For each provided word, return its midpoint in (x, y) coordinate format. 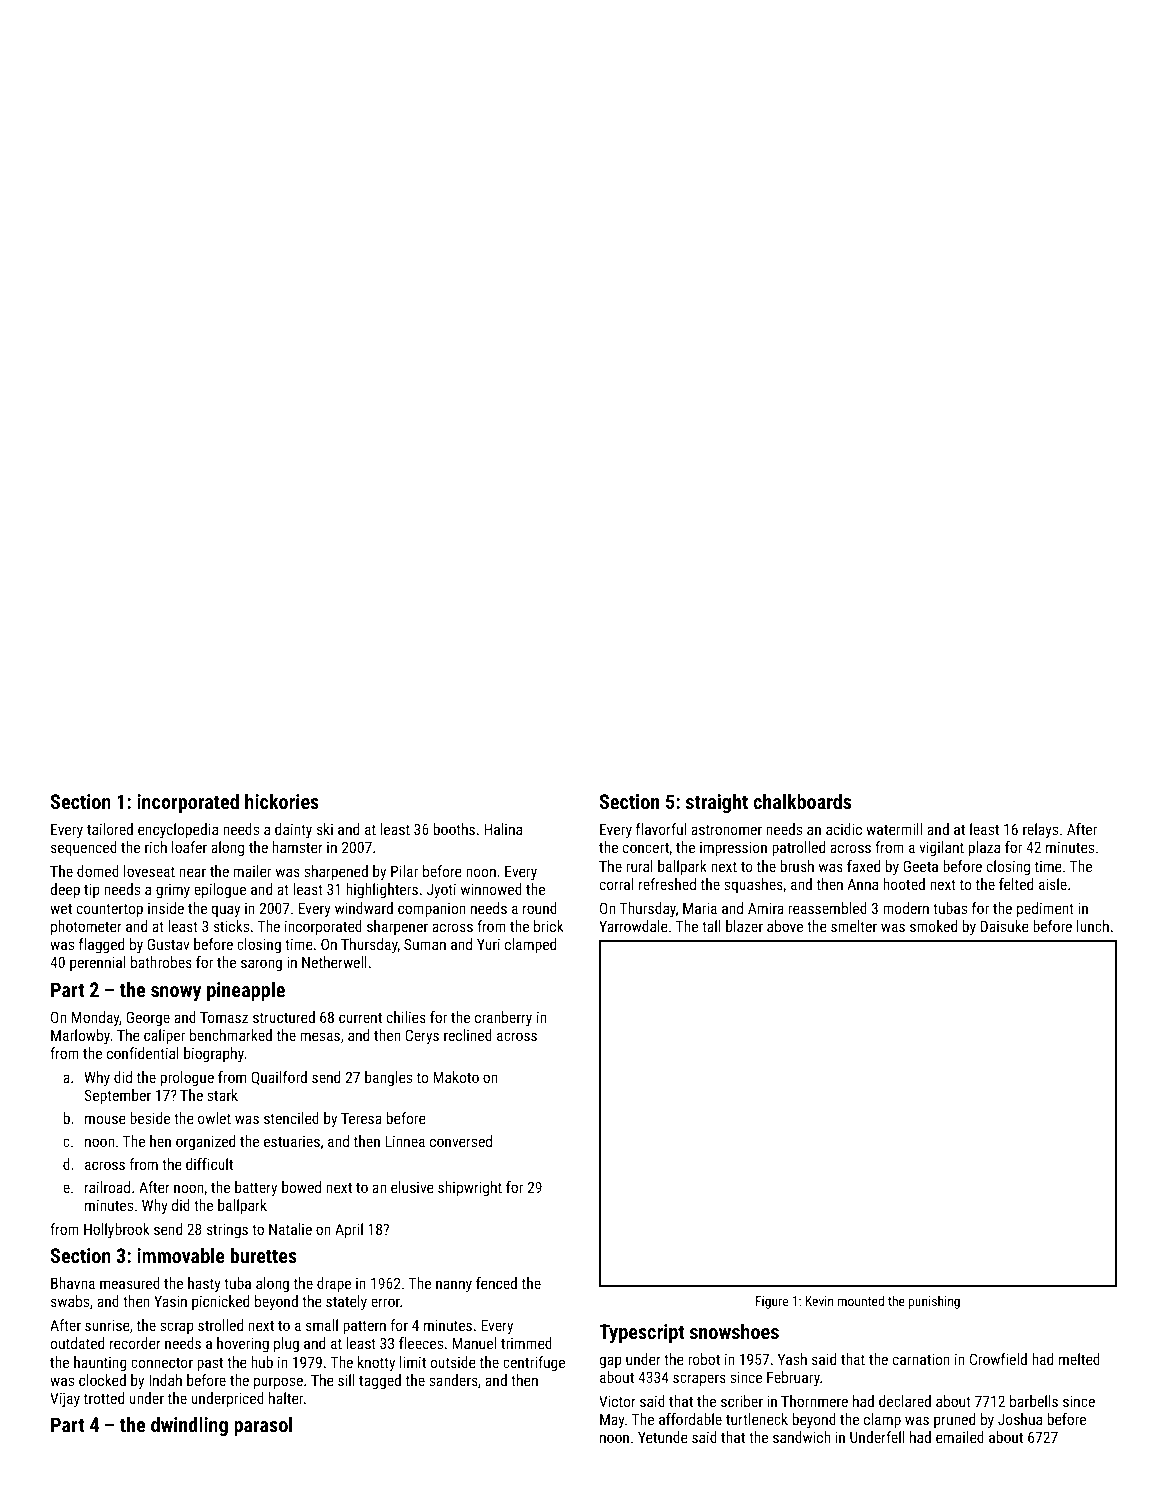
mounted (861, 1301)
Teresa (361, 1118)
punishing (934, 1302)
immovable (181, 1255)
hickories (282, 801)
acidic (844, 829)
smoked (933, 926)
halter (286, 1398)
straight (717, 803)
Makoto (456, 1077)
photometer (86, 927)
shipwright (470, 1189)
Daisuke (1005, 926)
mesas (320, 1036)
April (349, 1230)
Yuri (488, 944)
